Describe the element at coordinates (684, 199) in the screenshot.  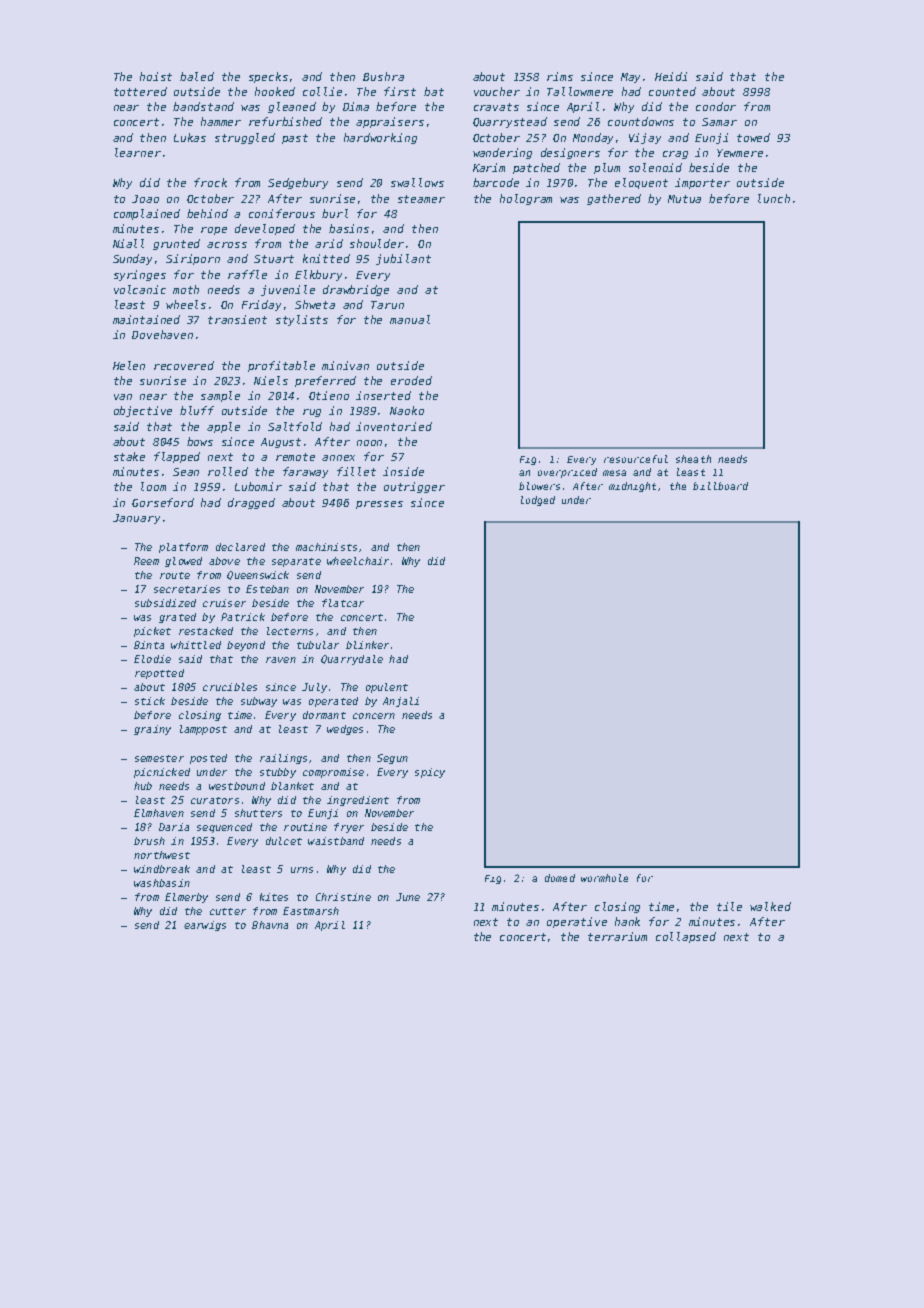
I see `Mutua` at that location.
